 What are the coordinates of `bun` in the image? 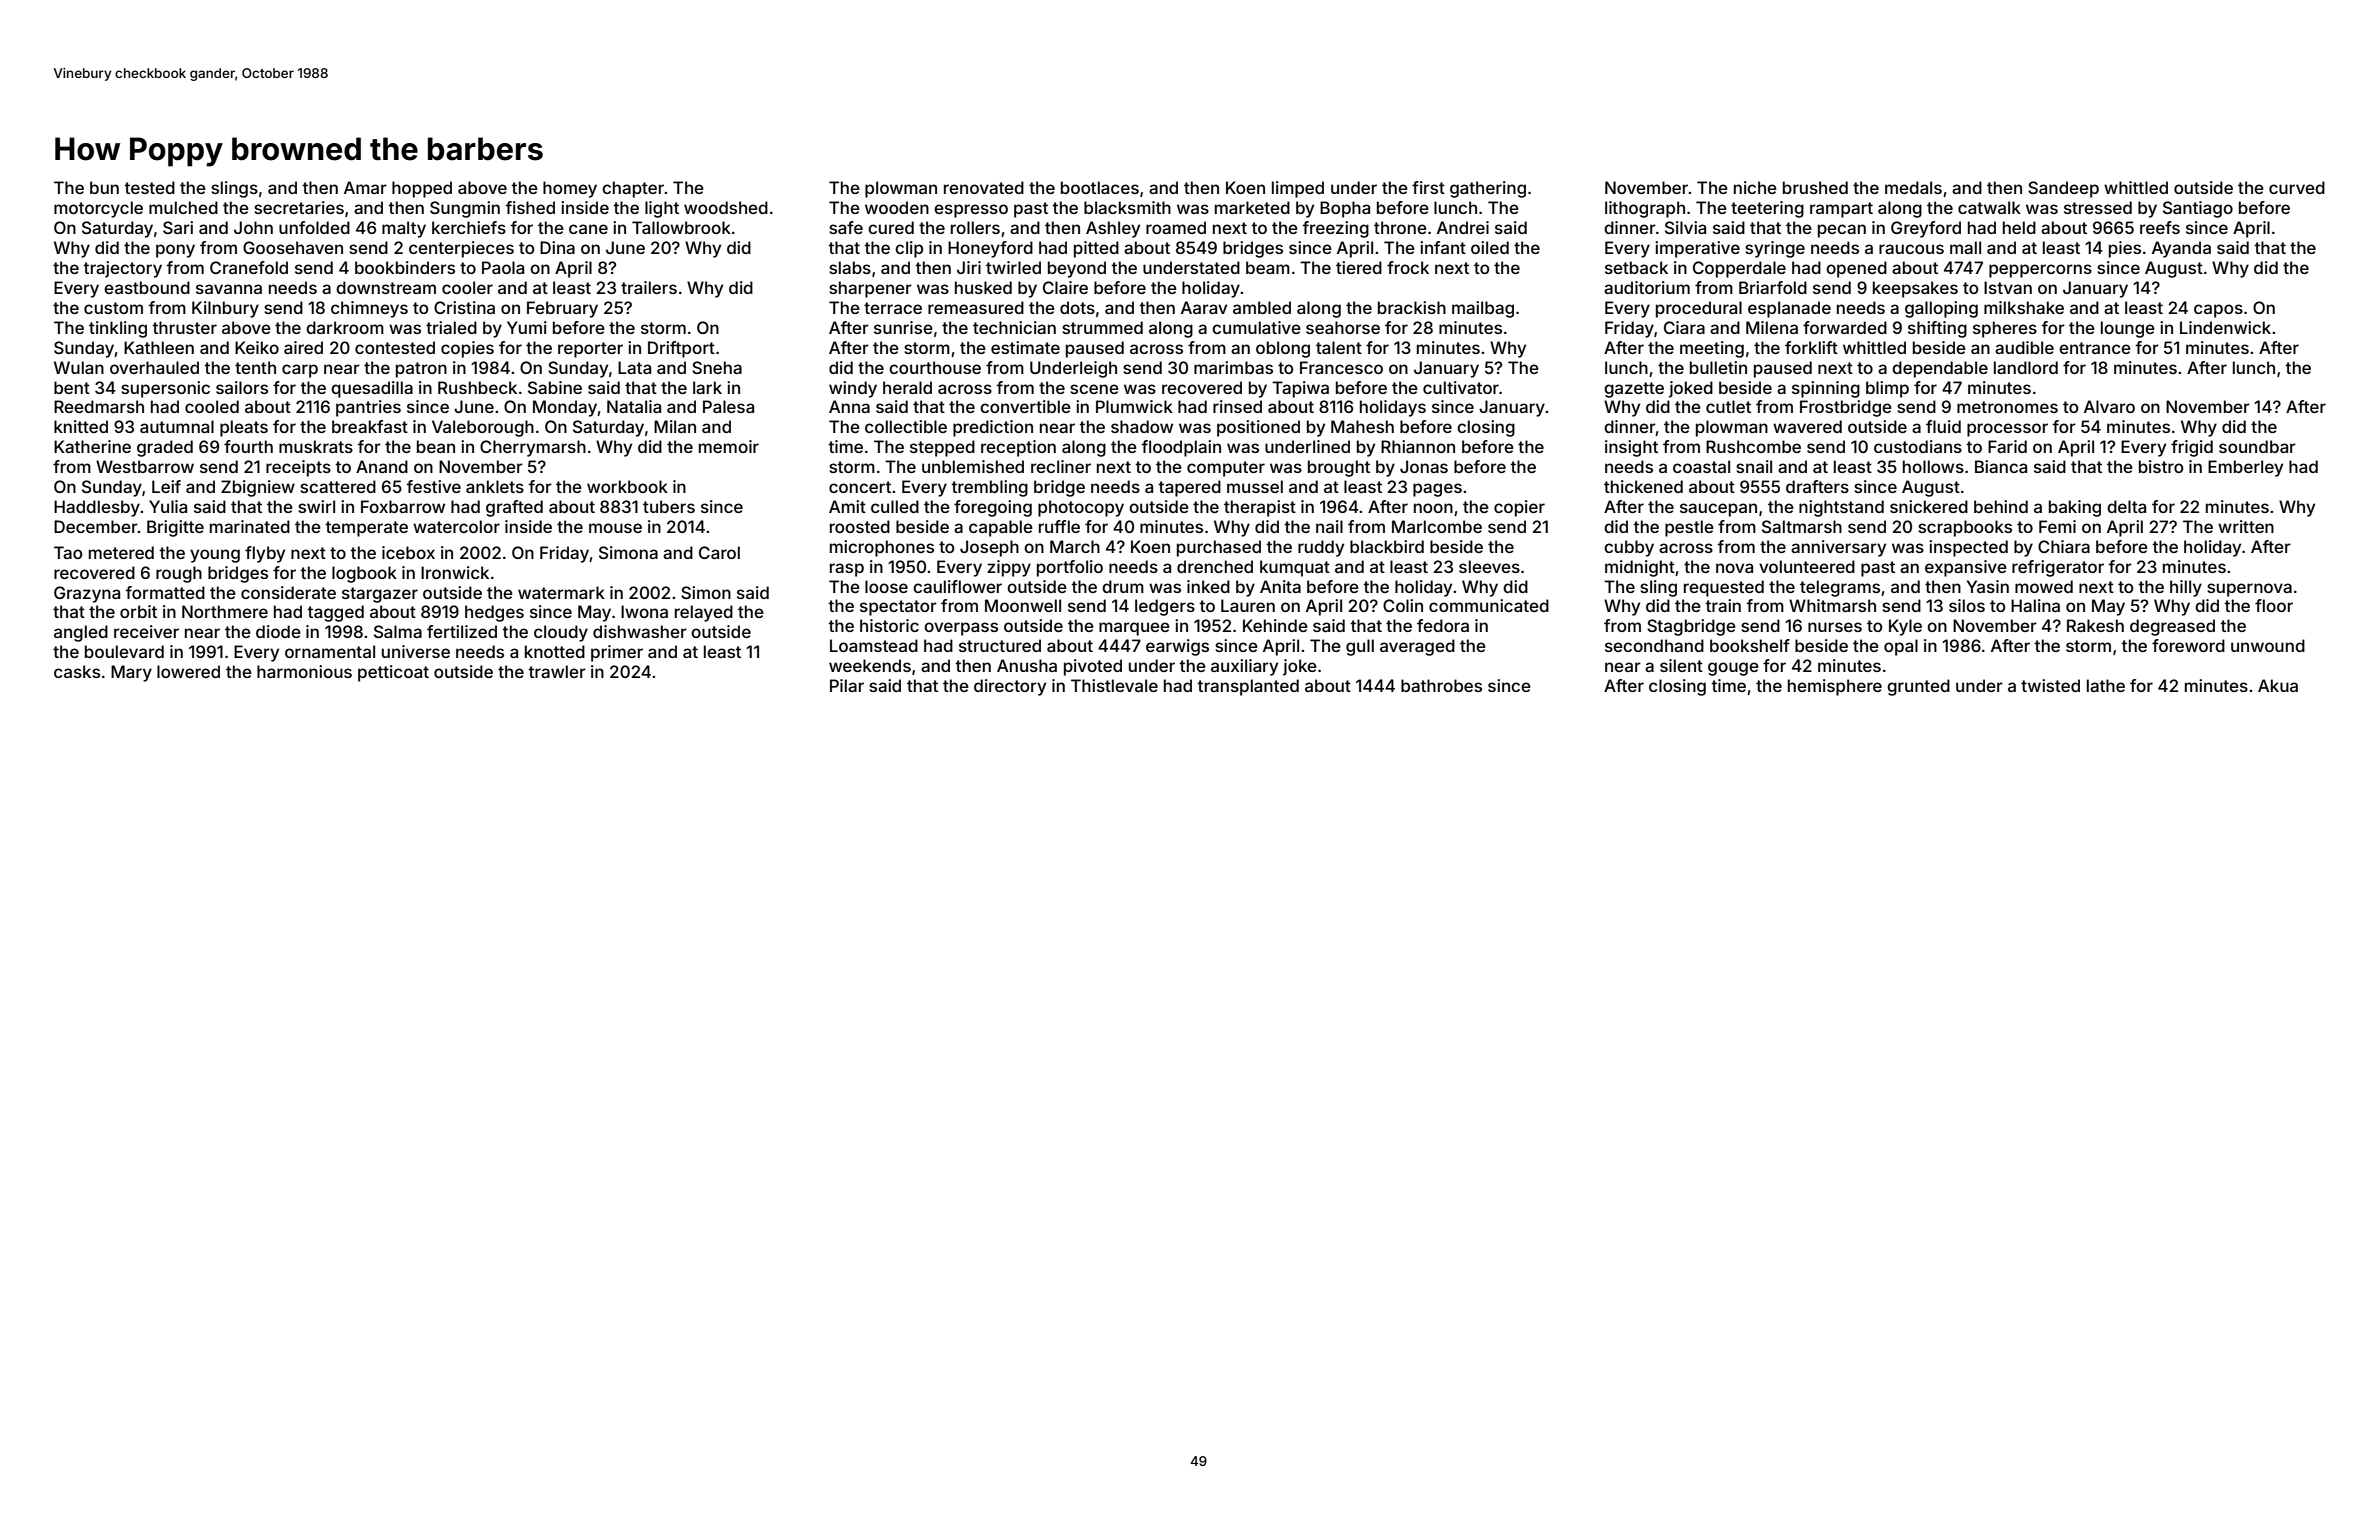 It's located at (104, 187).
